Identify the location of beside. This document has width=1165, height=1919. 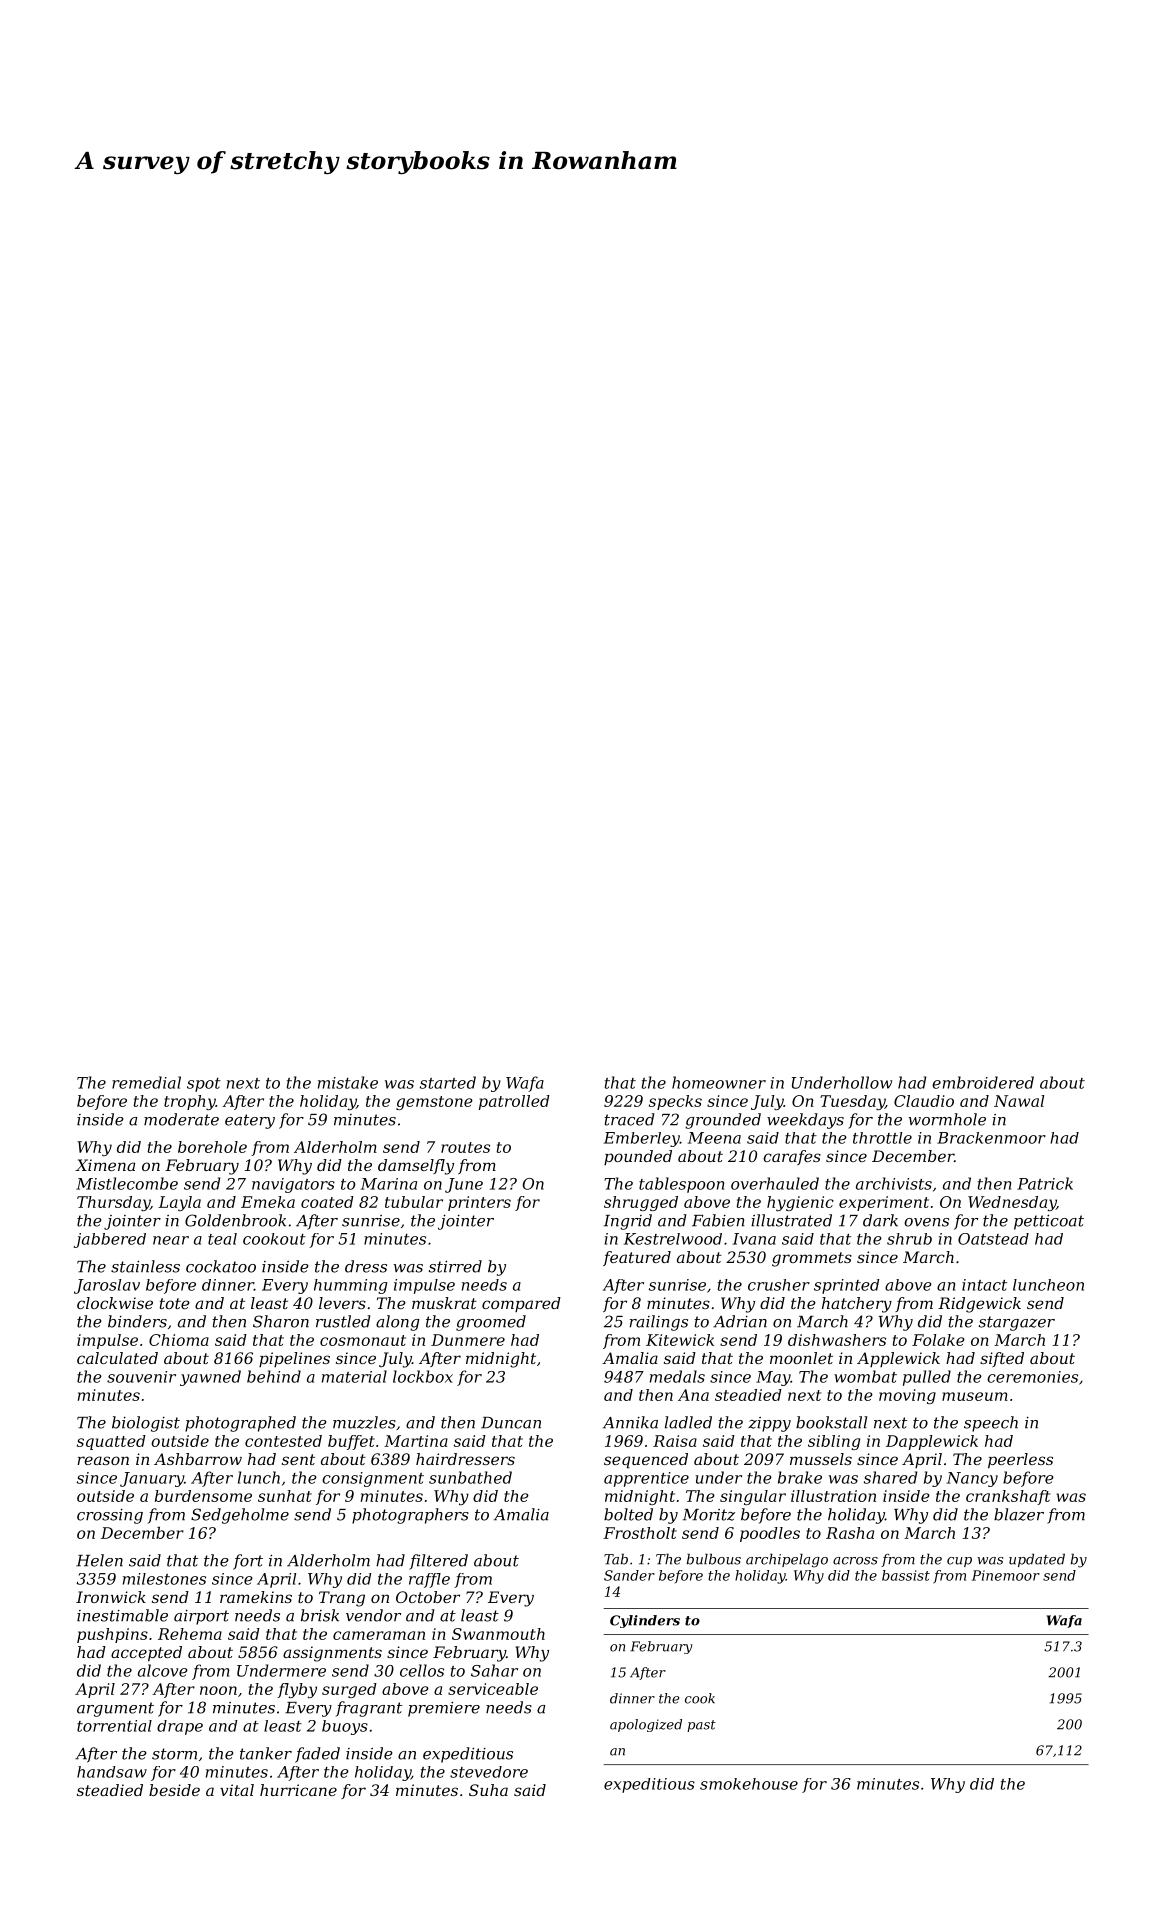
(174, 1790).
